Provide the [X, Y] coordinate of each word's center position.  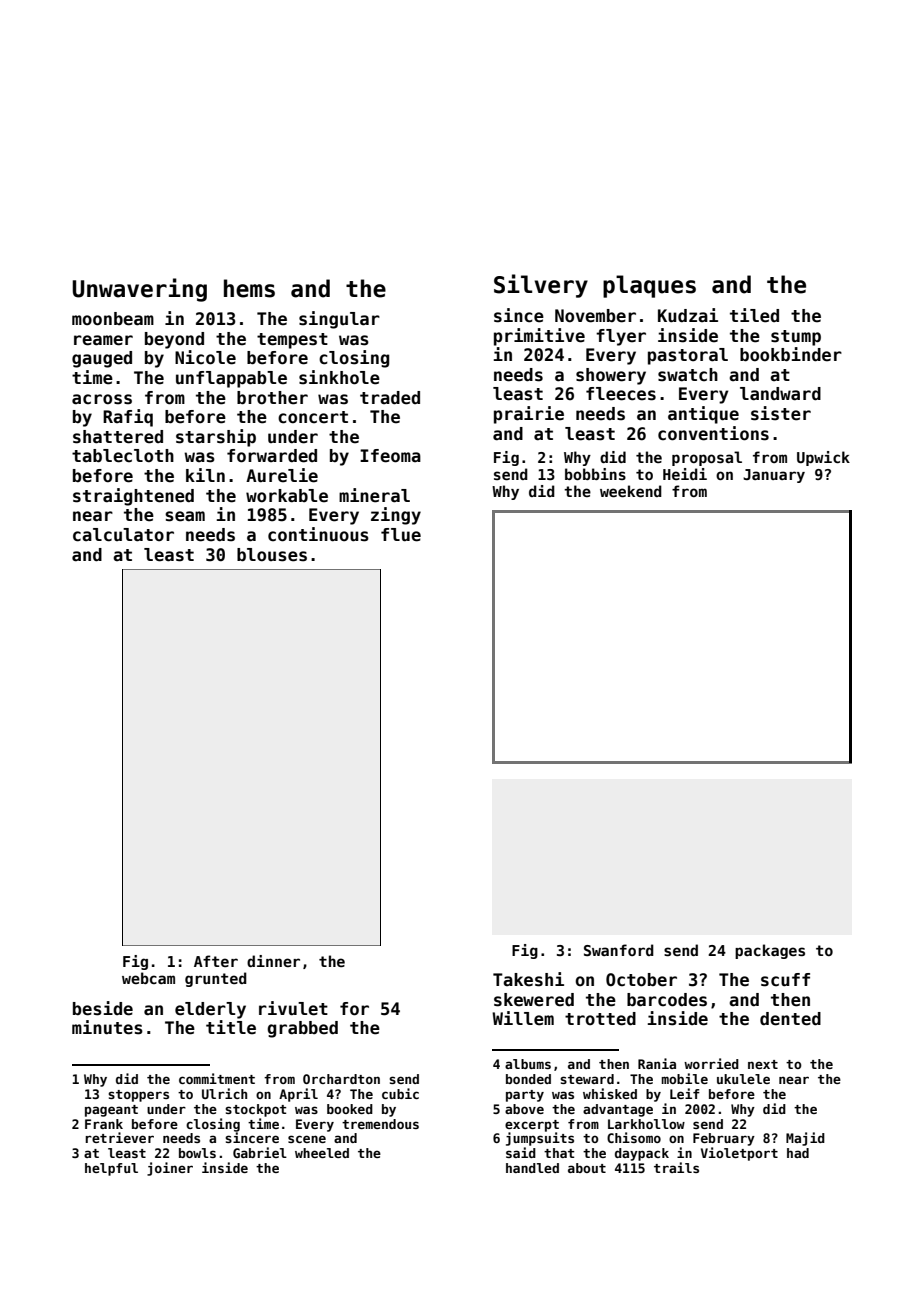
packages [770, 951]
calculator [123, 535]
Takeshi [528, 979]
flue [401, 535]
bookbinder [791, 354]
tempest [292, 341]
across [102, 399]
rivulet [293, 1008]
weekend [631, 491]
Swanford [619, 950]
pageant [111, 1111]
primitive [539, 337]
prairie [529, 415]
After [216, 961]
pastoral [688, 356]
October [641, 980]
